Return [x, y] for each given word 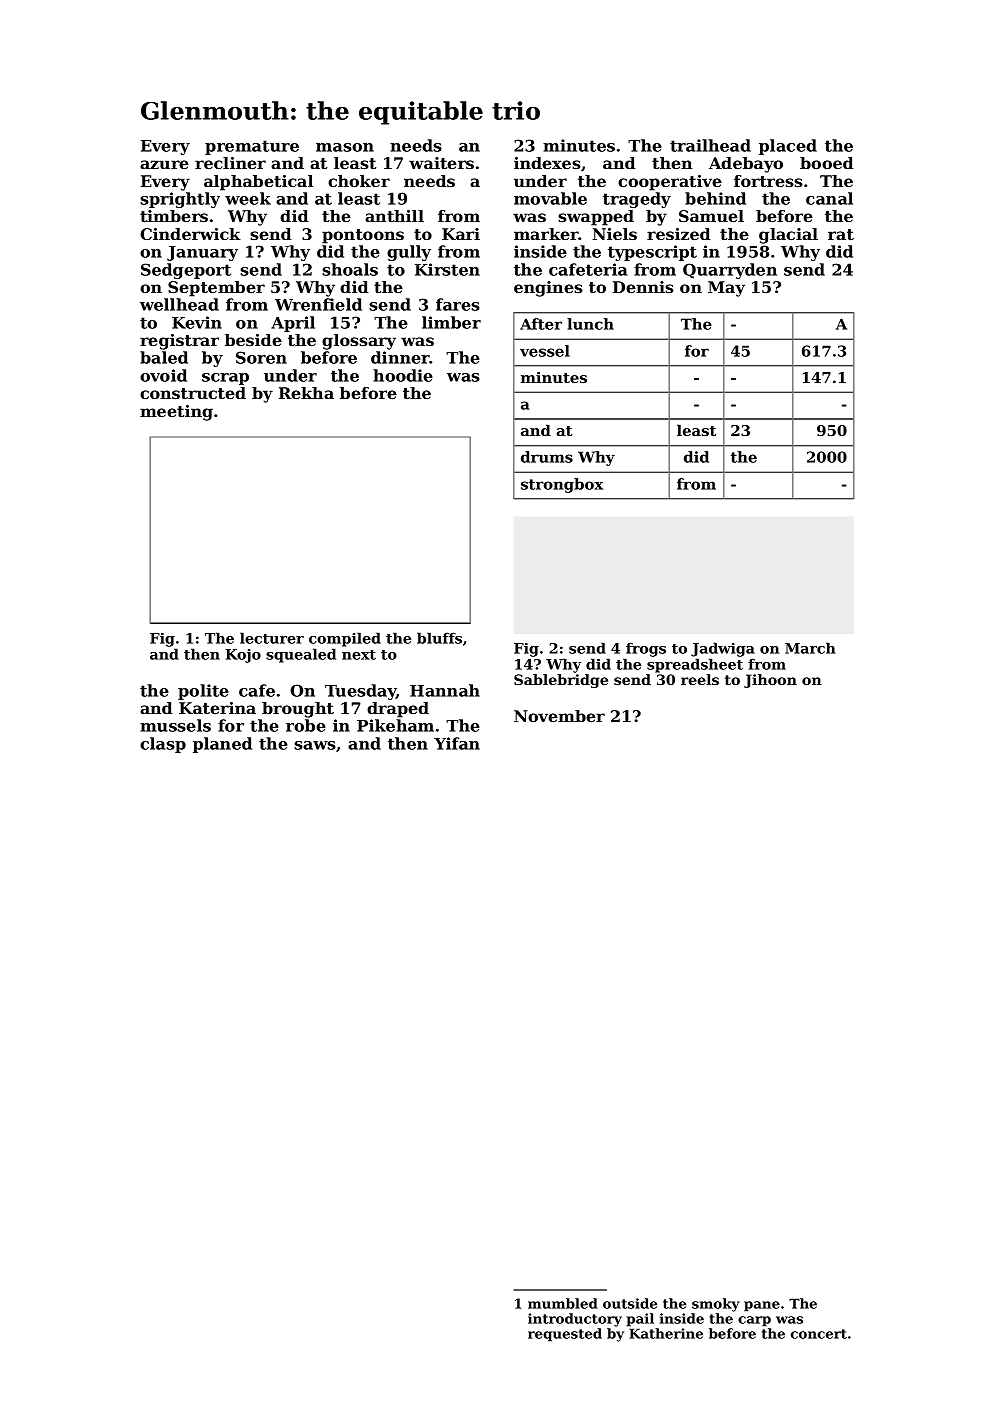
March [810, 648]
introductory [575, 1320]
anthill [394, 216]
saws [315, 745]
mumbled [563, 1303]
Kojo [243, 656]
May [726, 289]
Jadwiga [723, 649]
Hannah [445, 690]
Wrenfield [318, 304]
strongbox [562, 485]
